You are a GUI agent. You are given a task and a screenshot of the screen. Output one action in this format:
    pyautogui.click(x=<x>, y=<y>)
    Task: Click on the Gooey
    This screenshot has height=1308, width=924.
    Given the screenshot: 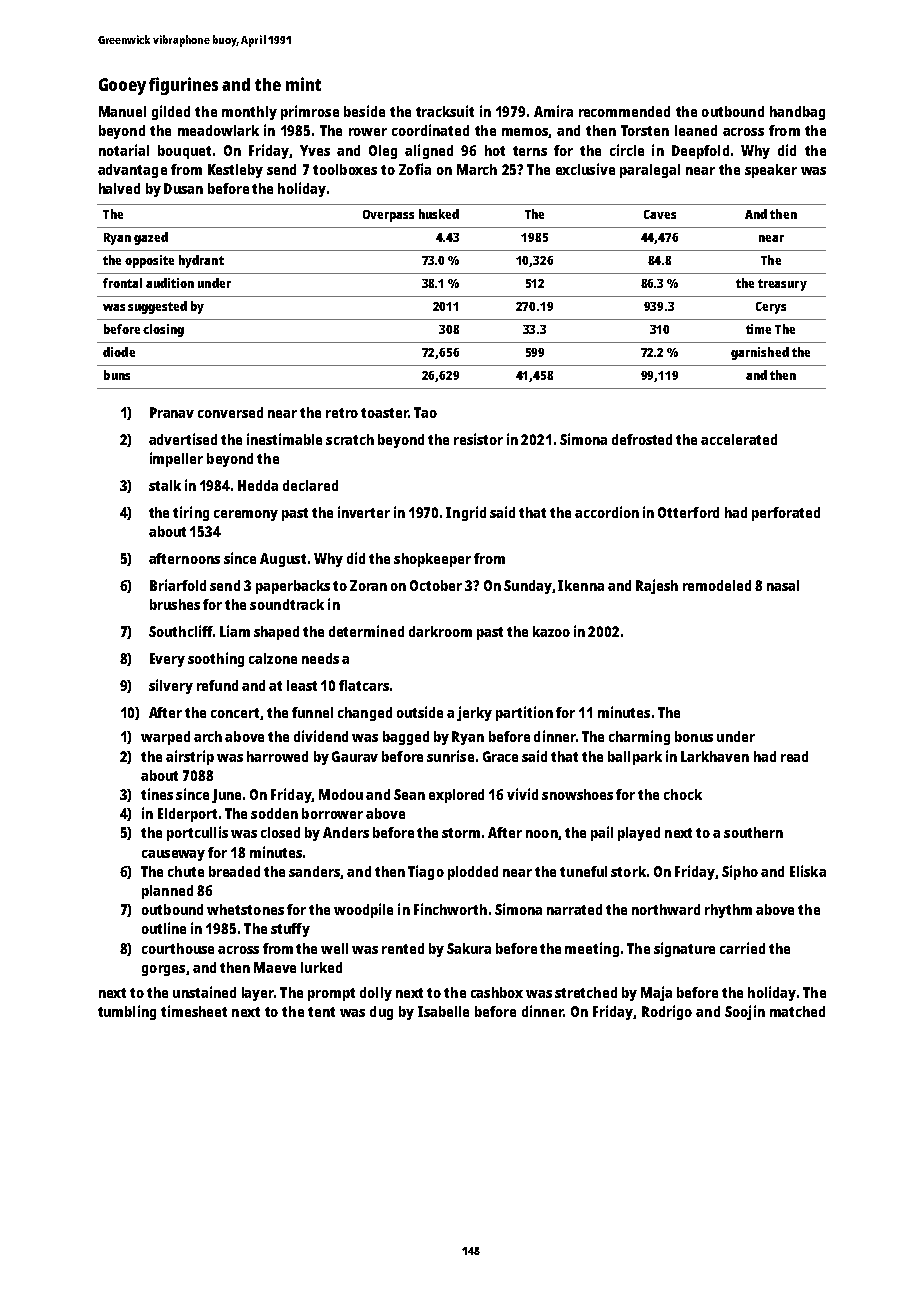 What is the action you would take?
    pyautogui.click(x=122, y=86)
